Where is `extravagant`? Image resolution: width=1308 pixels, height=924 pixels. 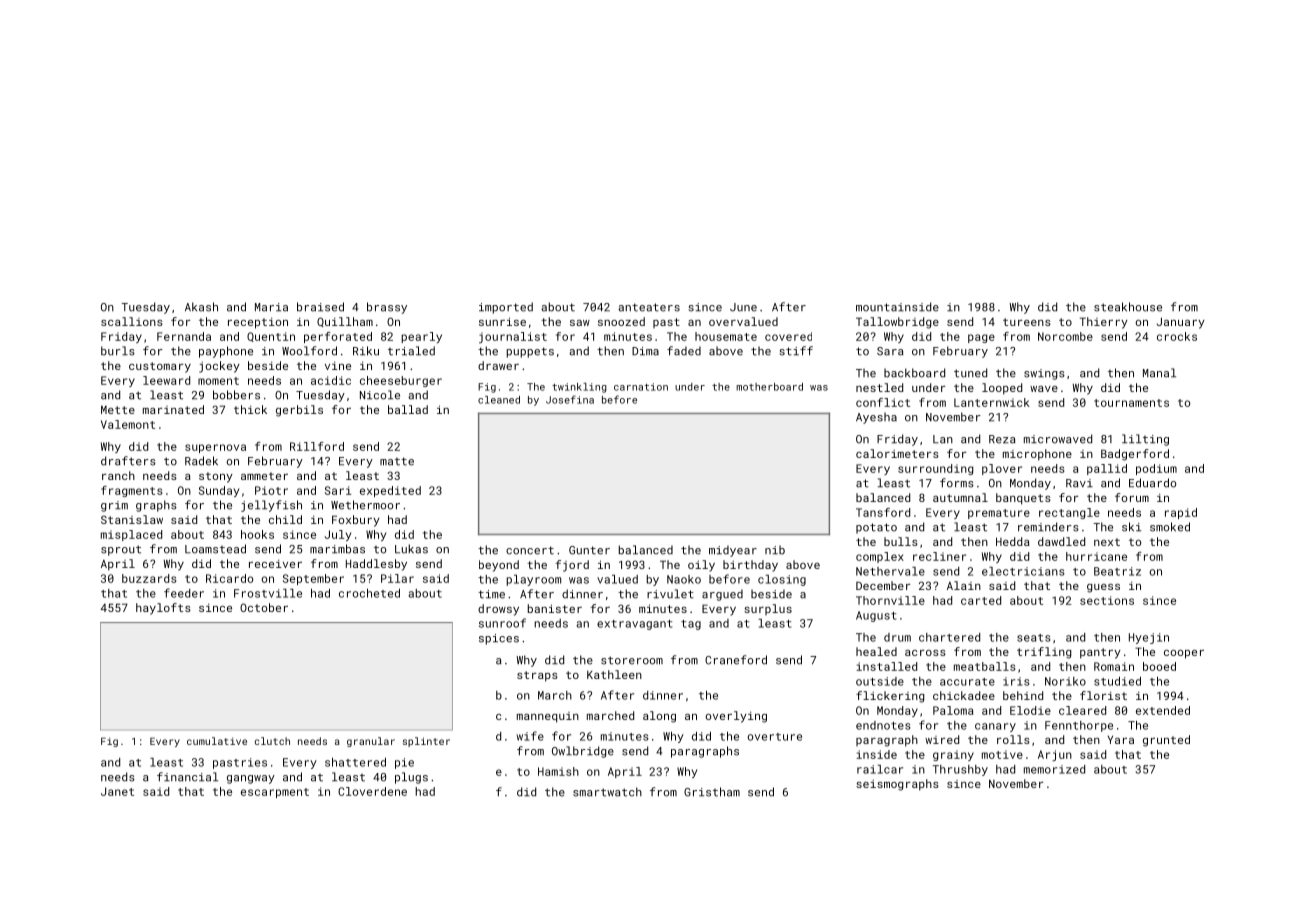
extravagant is located at coordinates (634, 625).
